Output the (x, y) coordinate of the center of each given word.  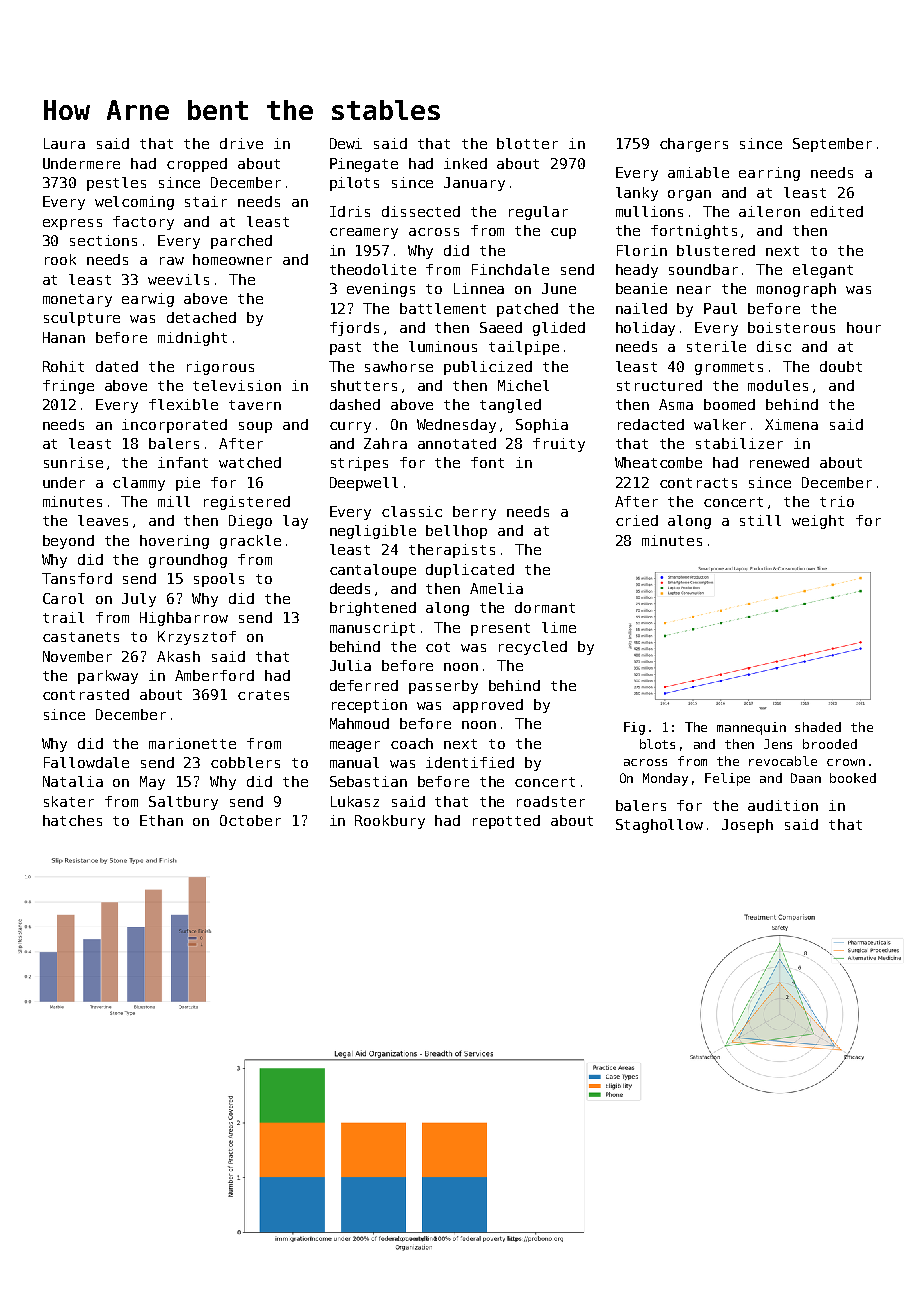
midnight (192, 339)
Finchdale (510, 269)
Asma (676, 404)
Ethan (161, 820)
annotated (457, 443)
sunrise (73, 462)
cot (438, 647)
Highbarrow (184, 619)
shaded (818, 727)
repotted (506, 822)
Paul (720, 308)
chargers (694, 145)
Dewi (346, 143)
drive (241, 143)
